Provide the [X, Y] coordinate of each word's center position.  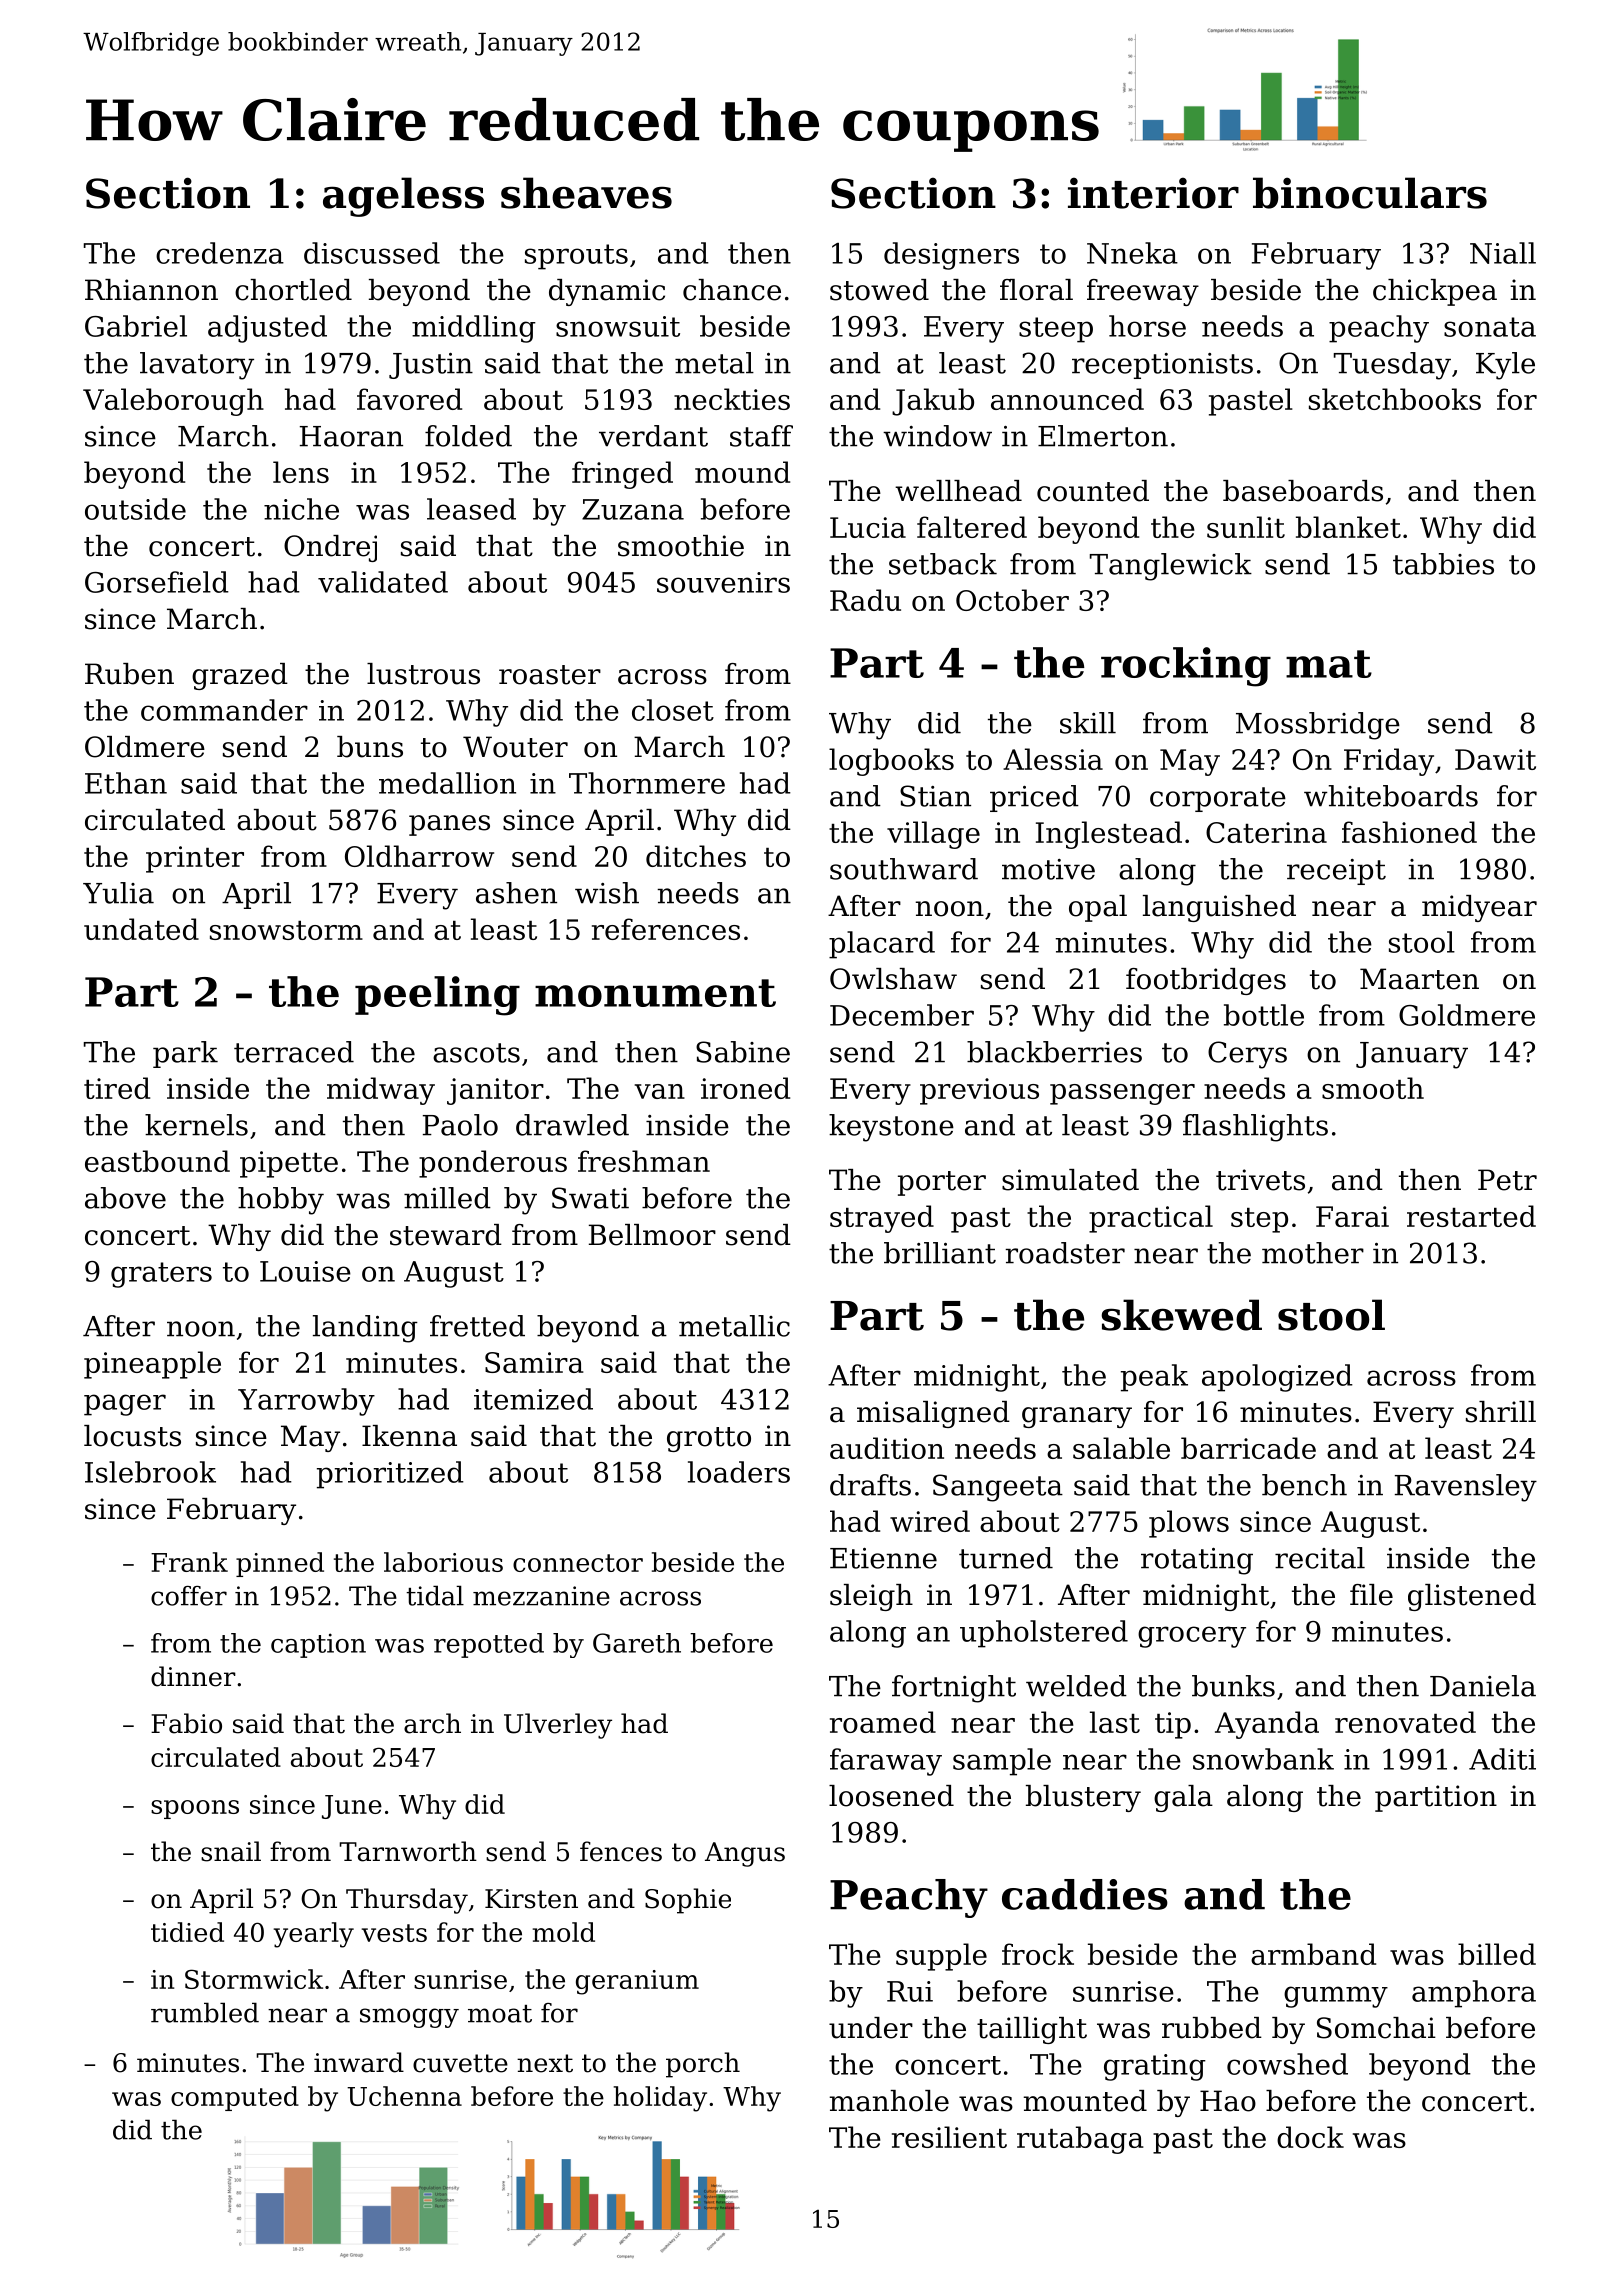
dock [1310, 2137]
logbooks [891, 762]
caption [318, 1645]
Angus [745, 1854]
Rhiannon [151, 290]
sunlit [1246, 527]
